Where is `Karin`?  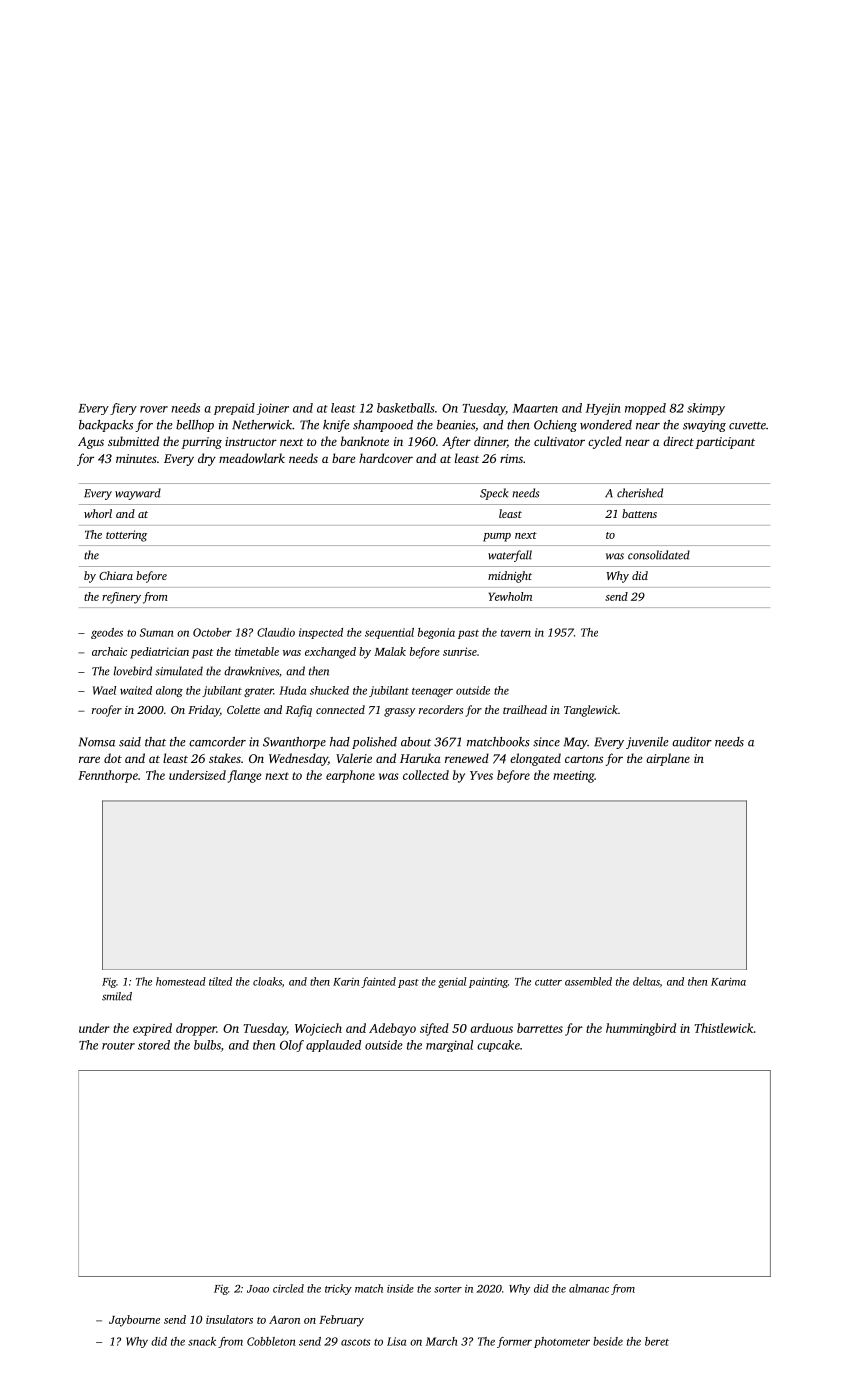
Karin is located at coordinates (346, 982).
